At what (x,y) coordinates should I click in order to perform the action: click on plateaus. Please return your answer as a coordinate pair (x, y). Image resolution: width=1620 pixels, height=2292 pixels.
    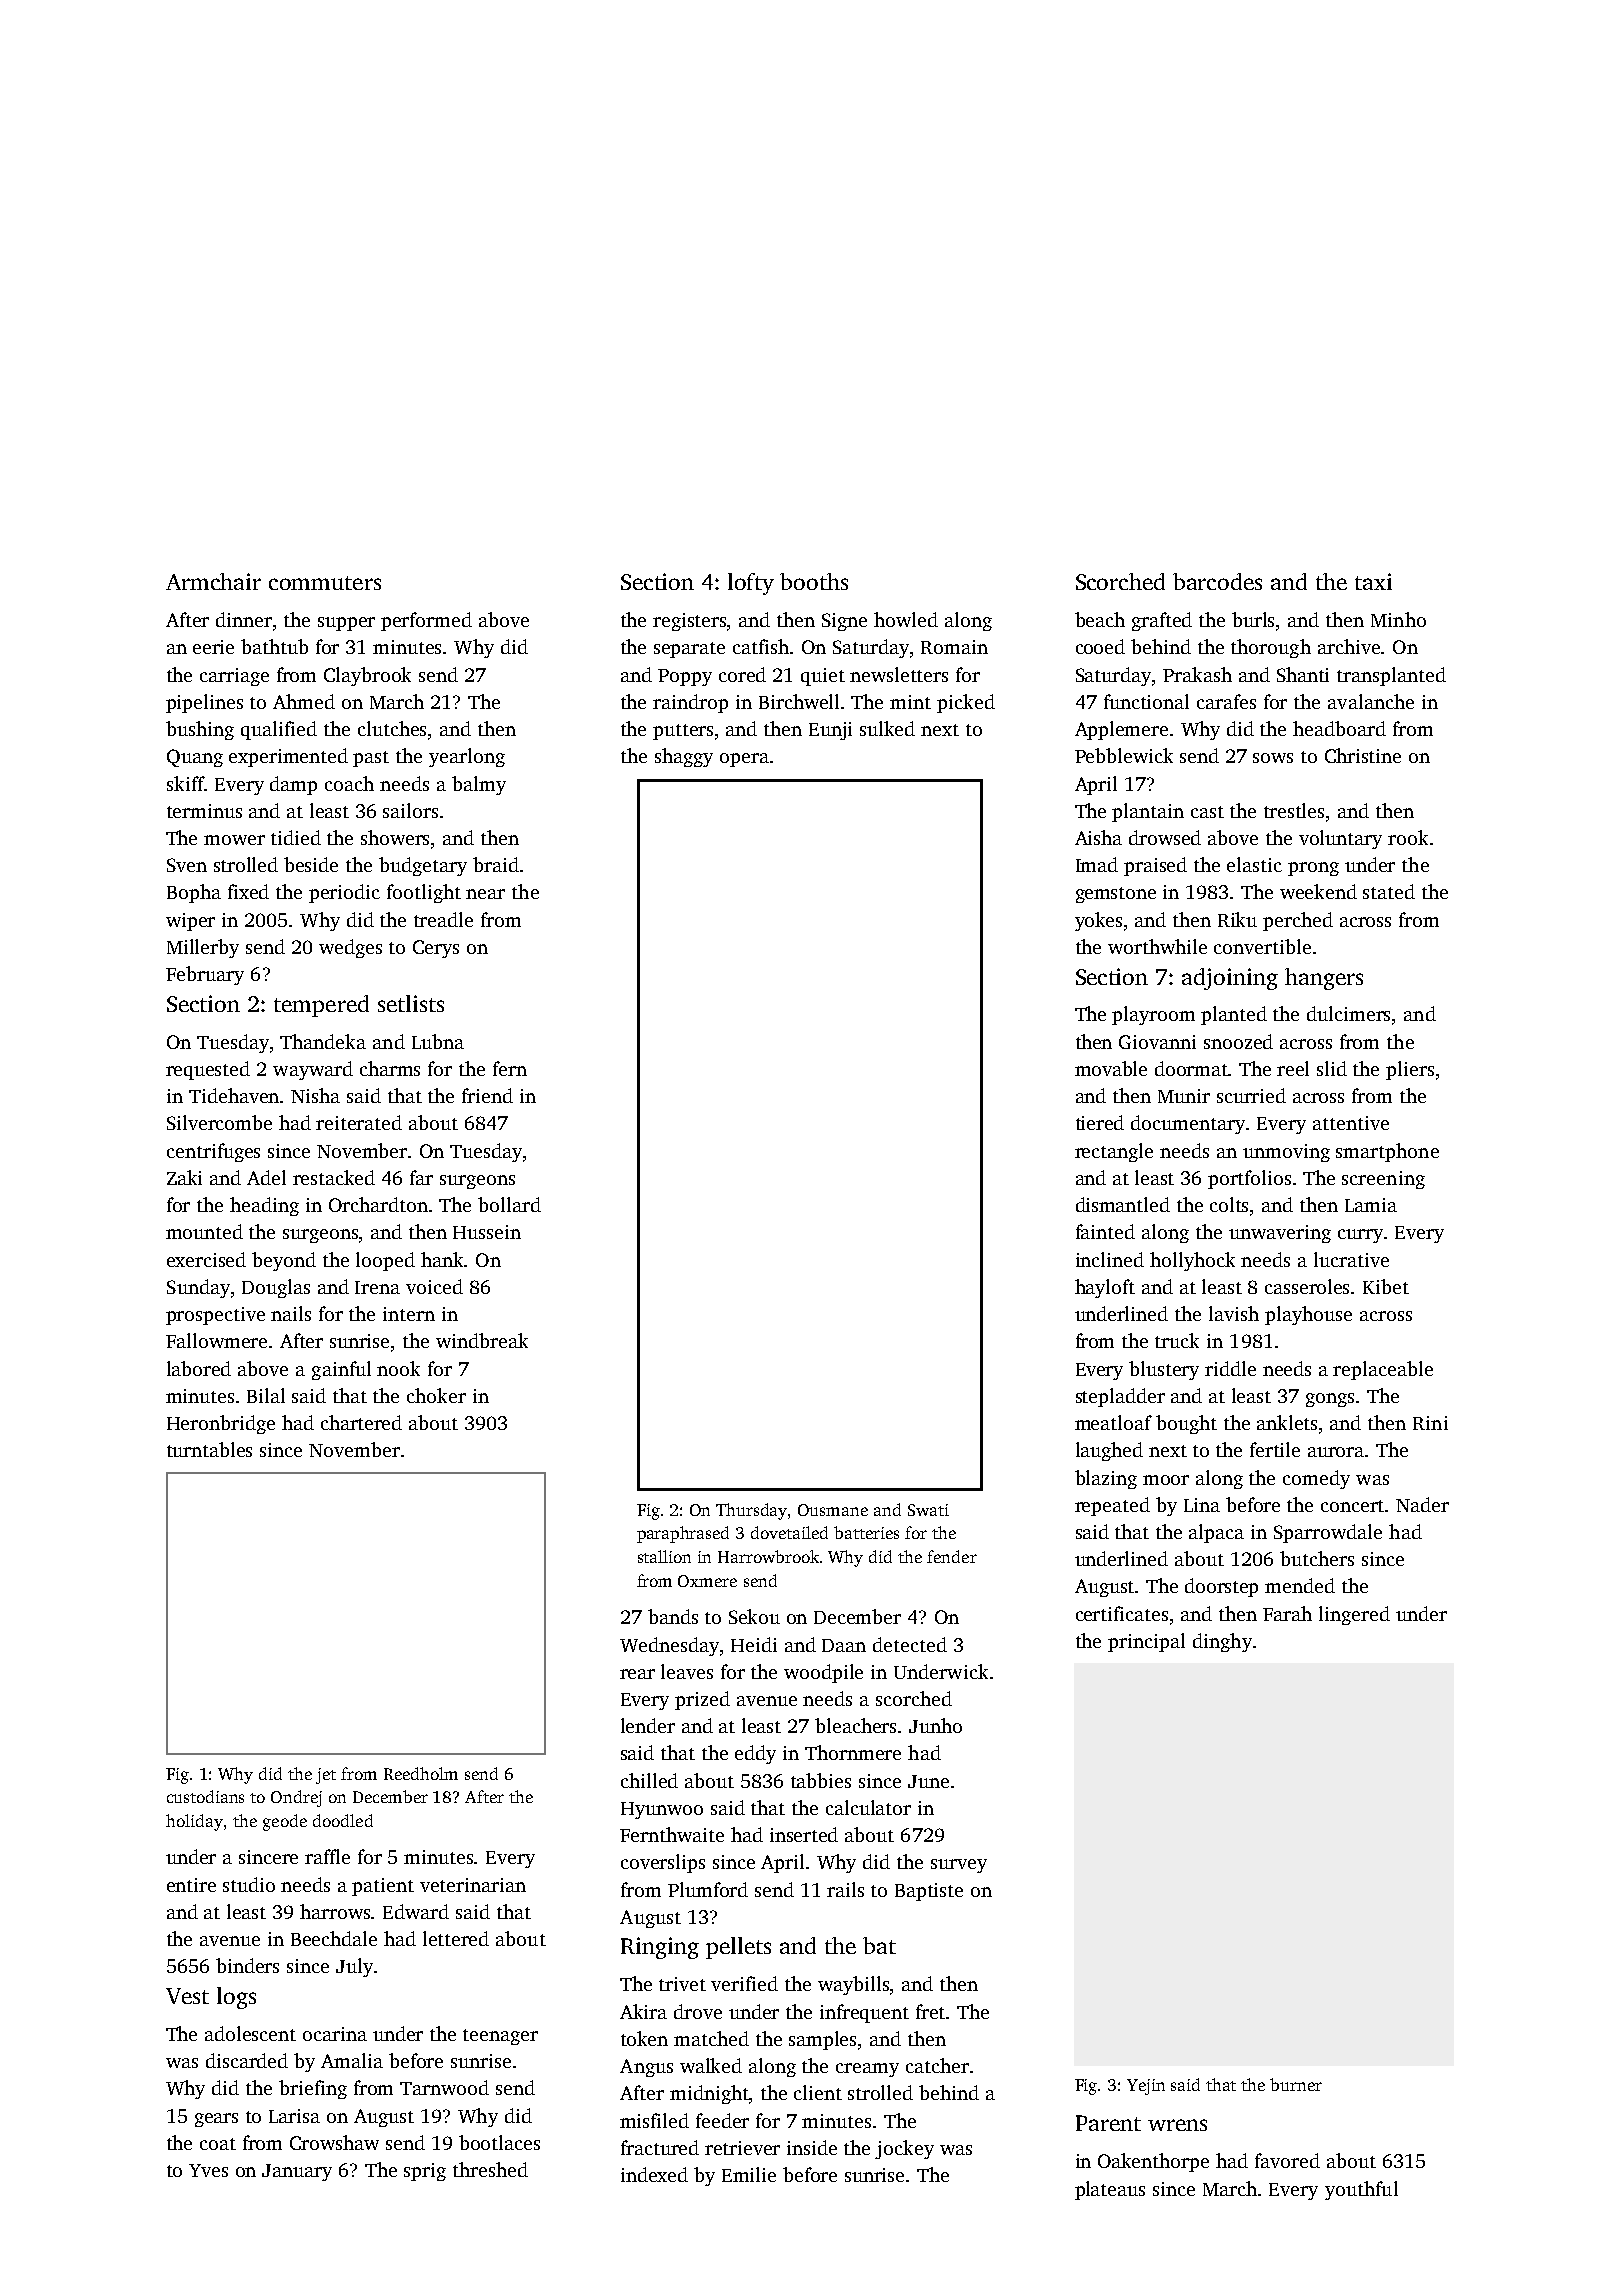
    Looking at the image, I should click on (1110, 2190).
